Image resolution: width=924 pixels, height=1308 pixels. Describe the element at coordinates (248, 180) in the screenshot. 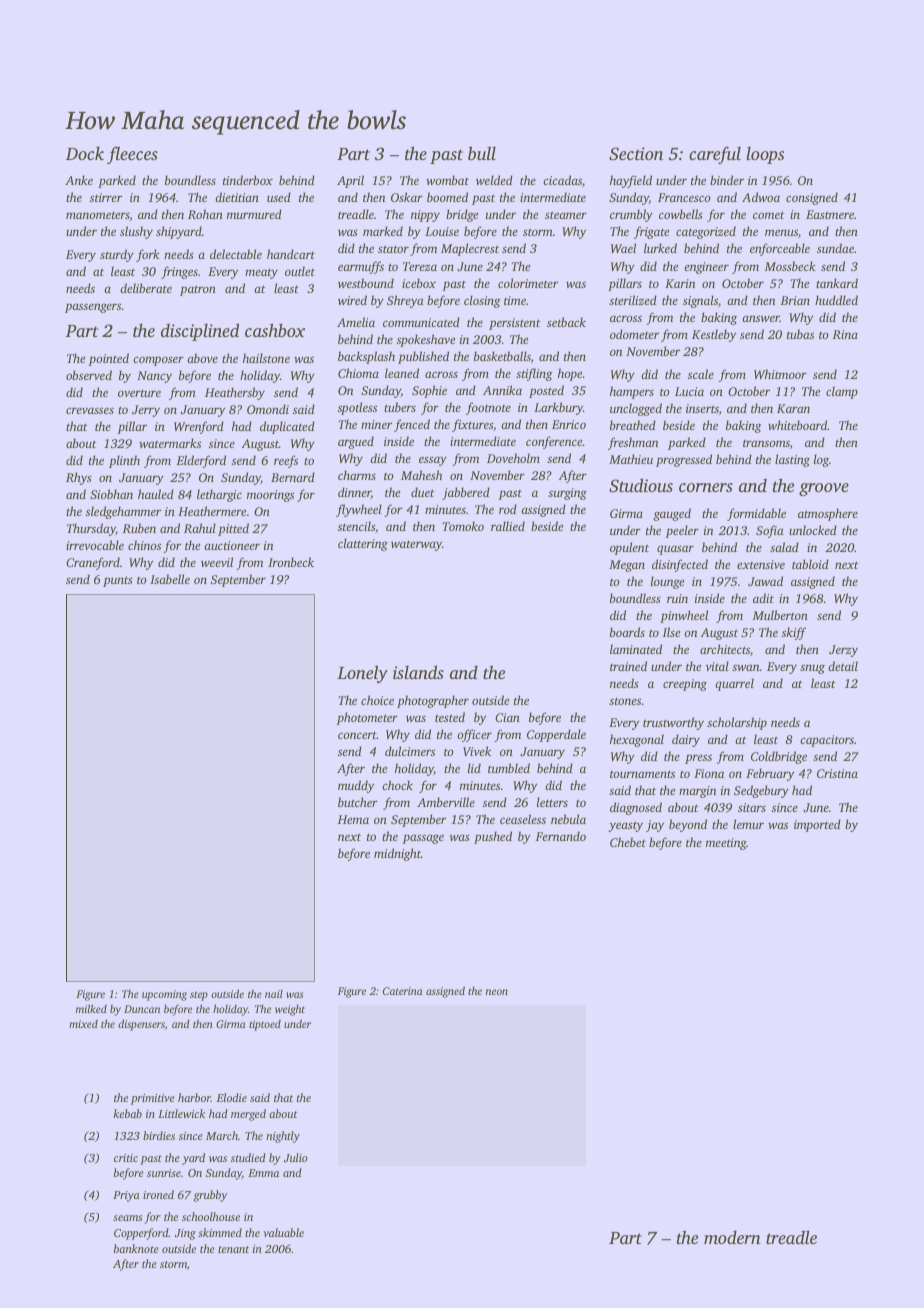

I see `tinderbox` at that location.
